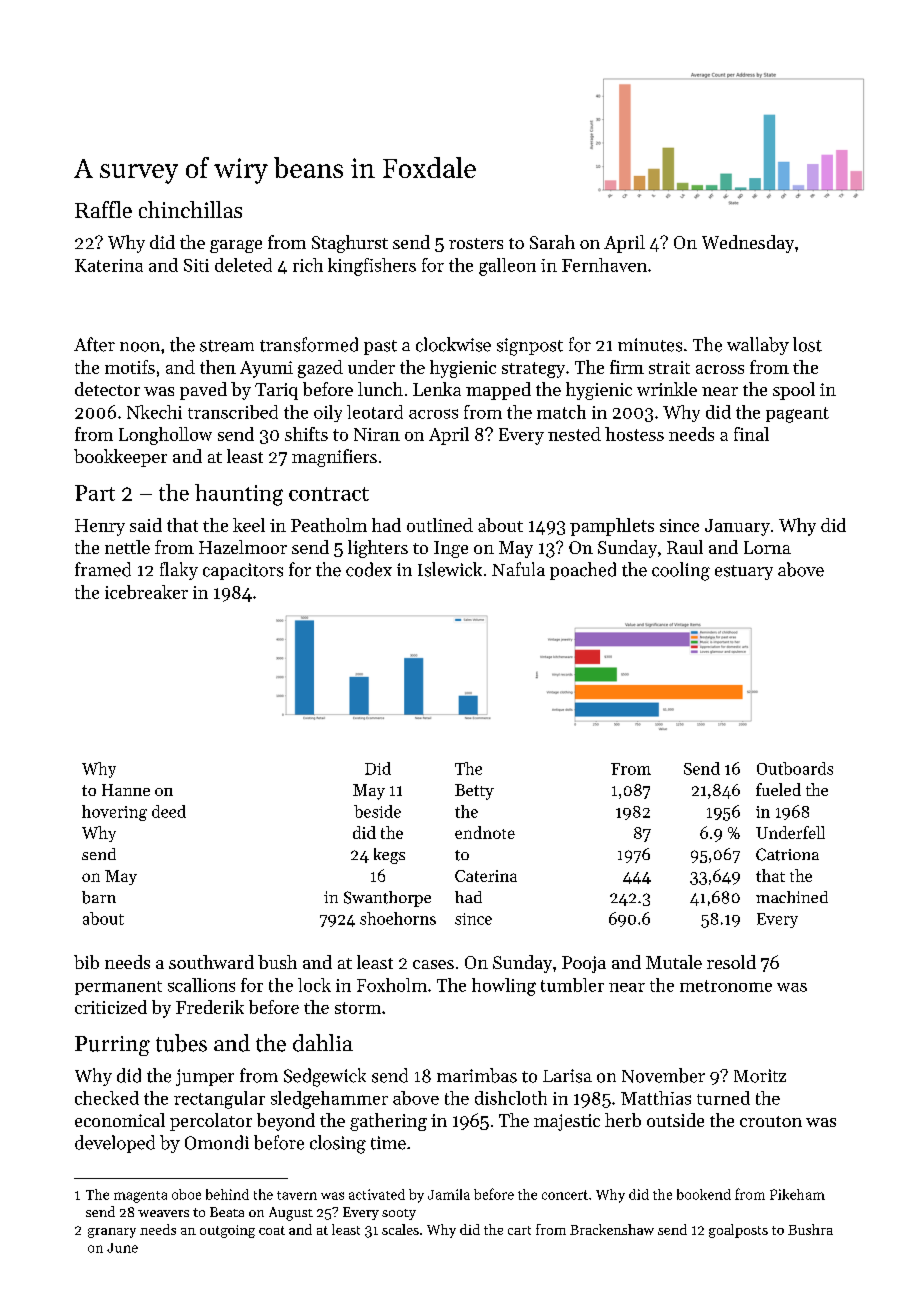 This document has height=1311, width=924. What do you see at coordinates (751, 434) in the document?
I see `final` at bounding box center [751, 434].
